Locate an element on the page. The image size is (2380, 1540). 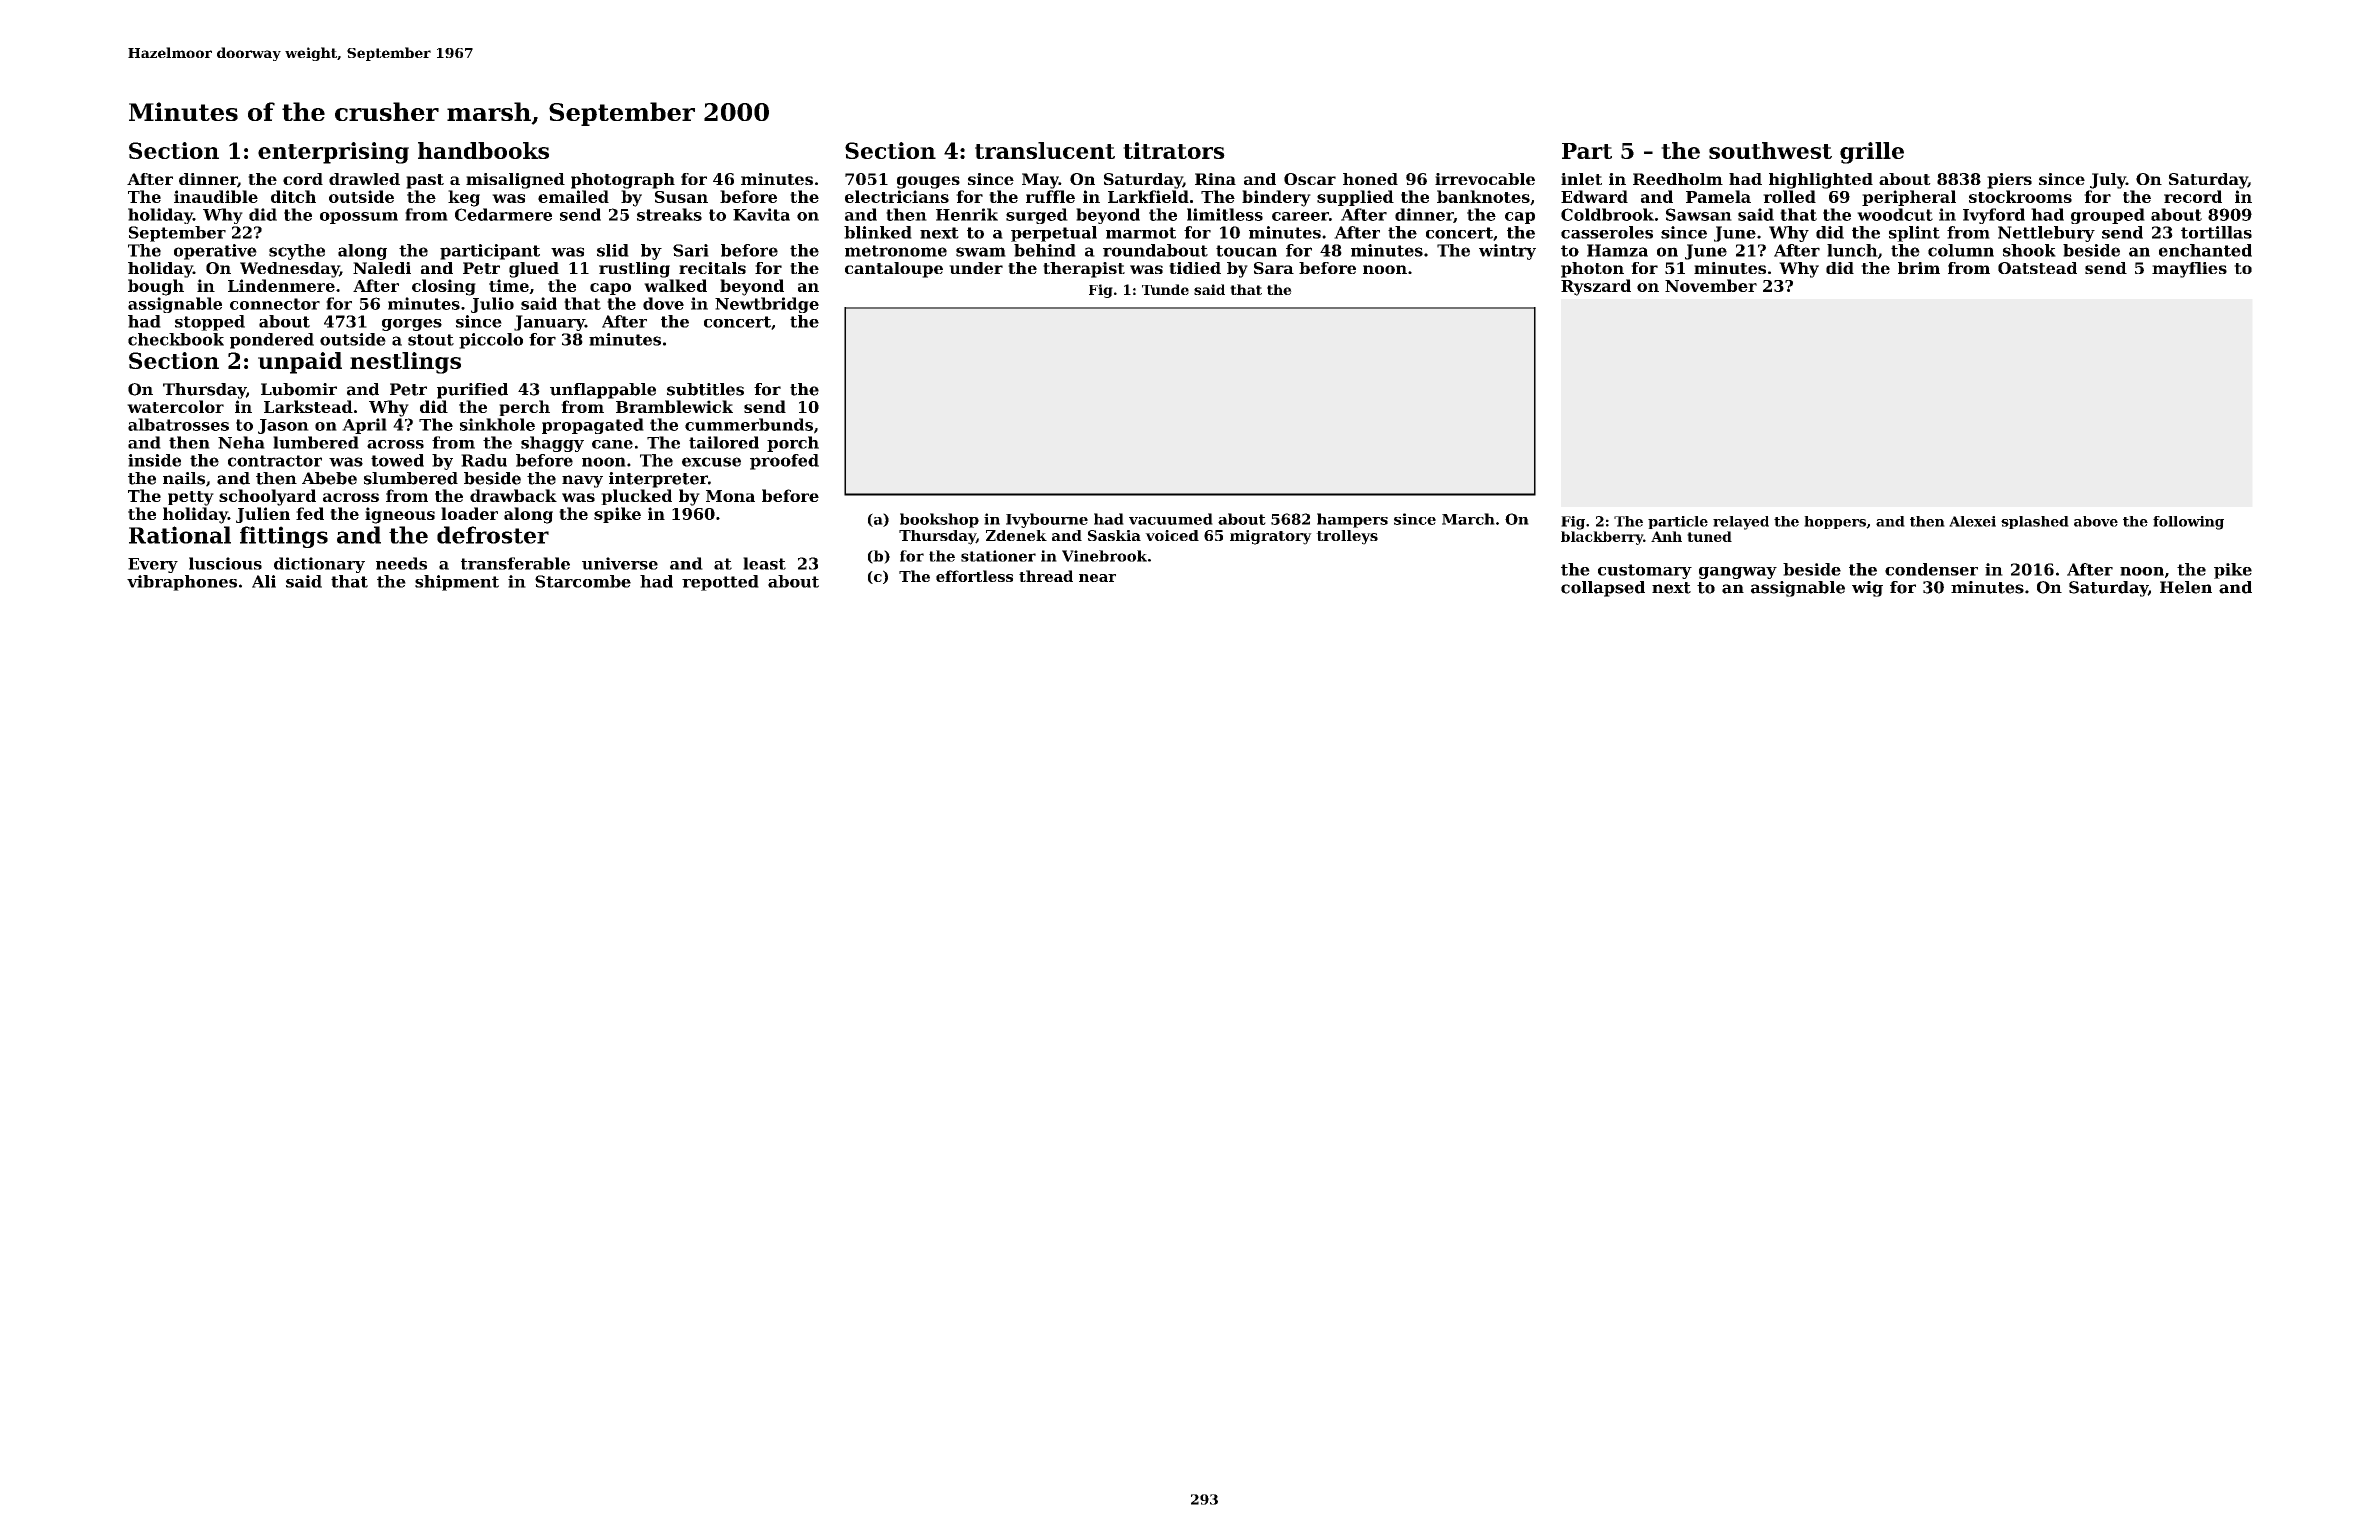
drawback is located at coordinates (513, 495).
